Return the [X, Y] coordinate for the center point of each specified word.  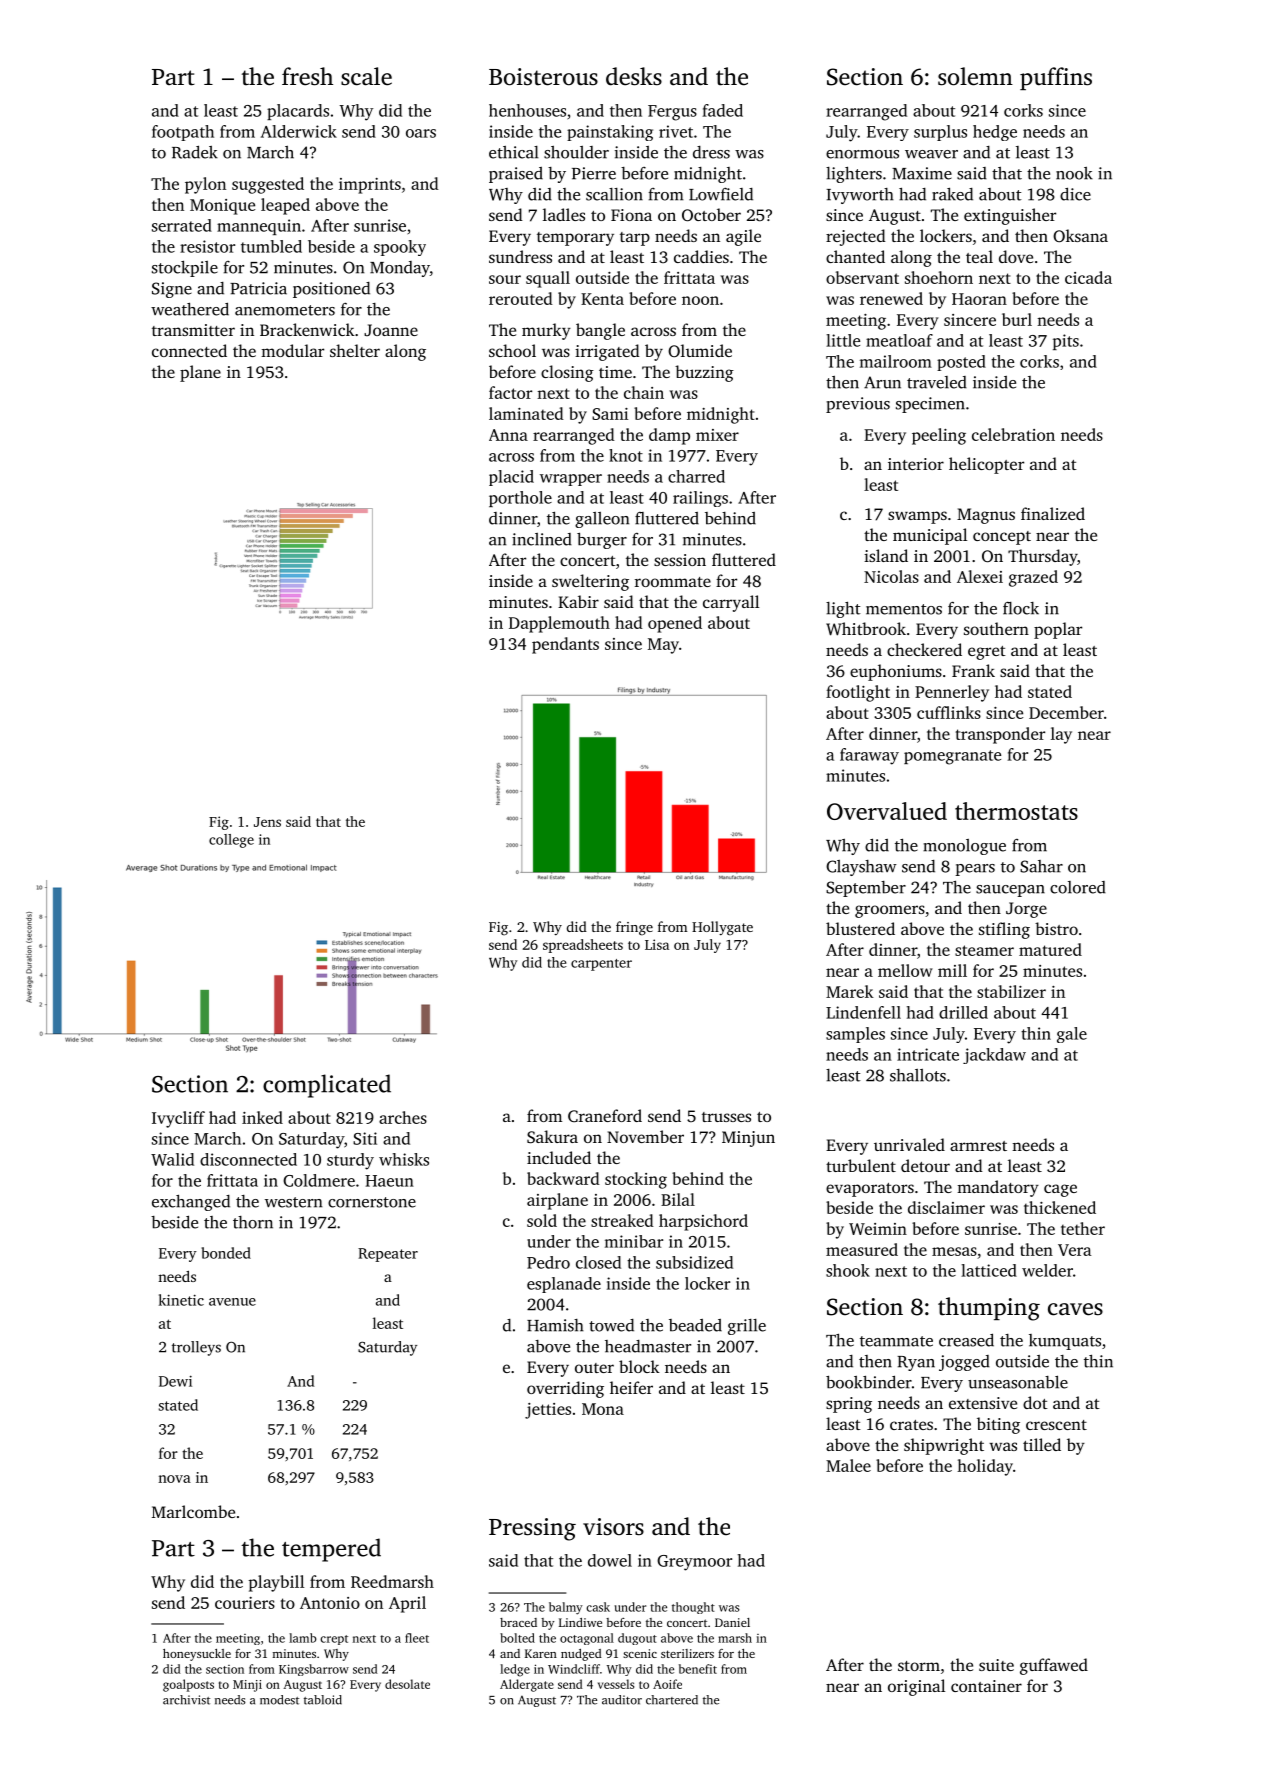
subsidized [694, 1262]
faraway [869, 756]
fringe [634, 928]
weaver [931, 154]
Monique [222, 207]
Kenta [602, 299]
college [231, 841]
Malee [848, 1465]
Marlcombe [193, 1511]
